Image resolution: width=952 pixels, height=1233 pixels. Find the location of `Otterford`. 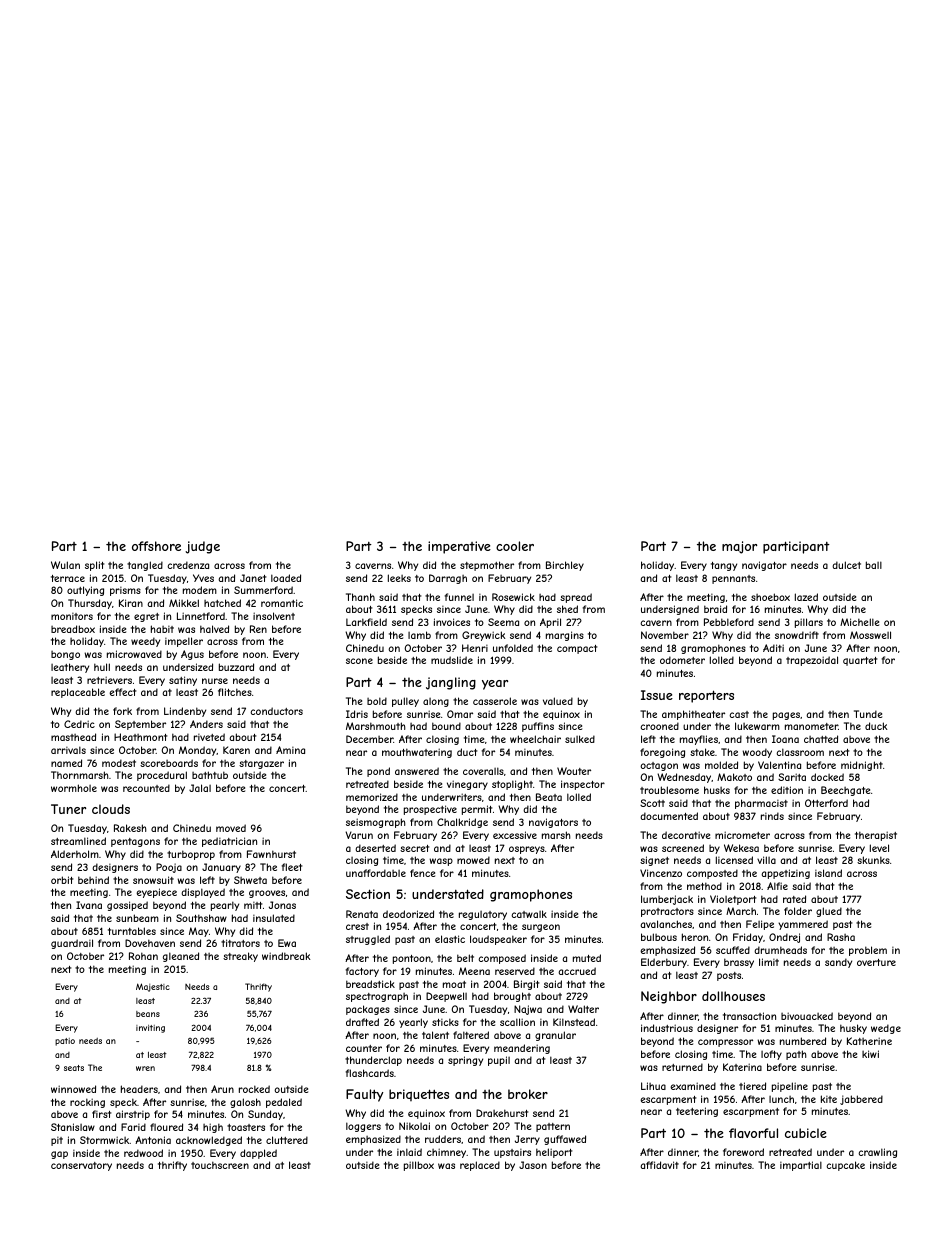

Otterford is located at coordinates (826, 803).
